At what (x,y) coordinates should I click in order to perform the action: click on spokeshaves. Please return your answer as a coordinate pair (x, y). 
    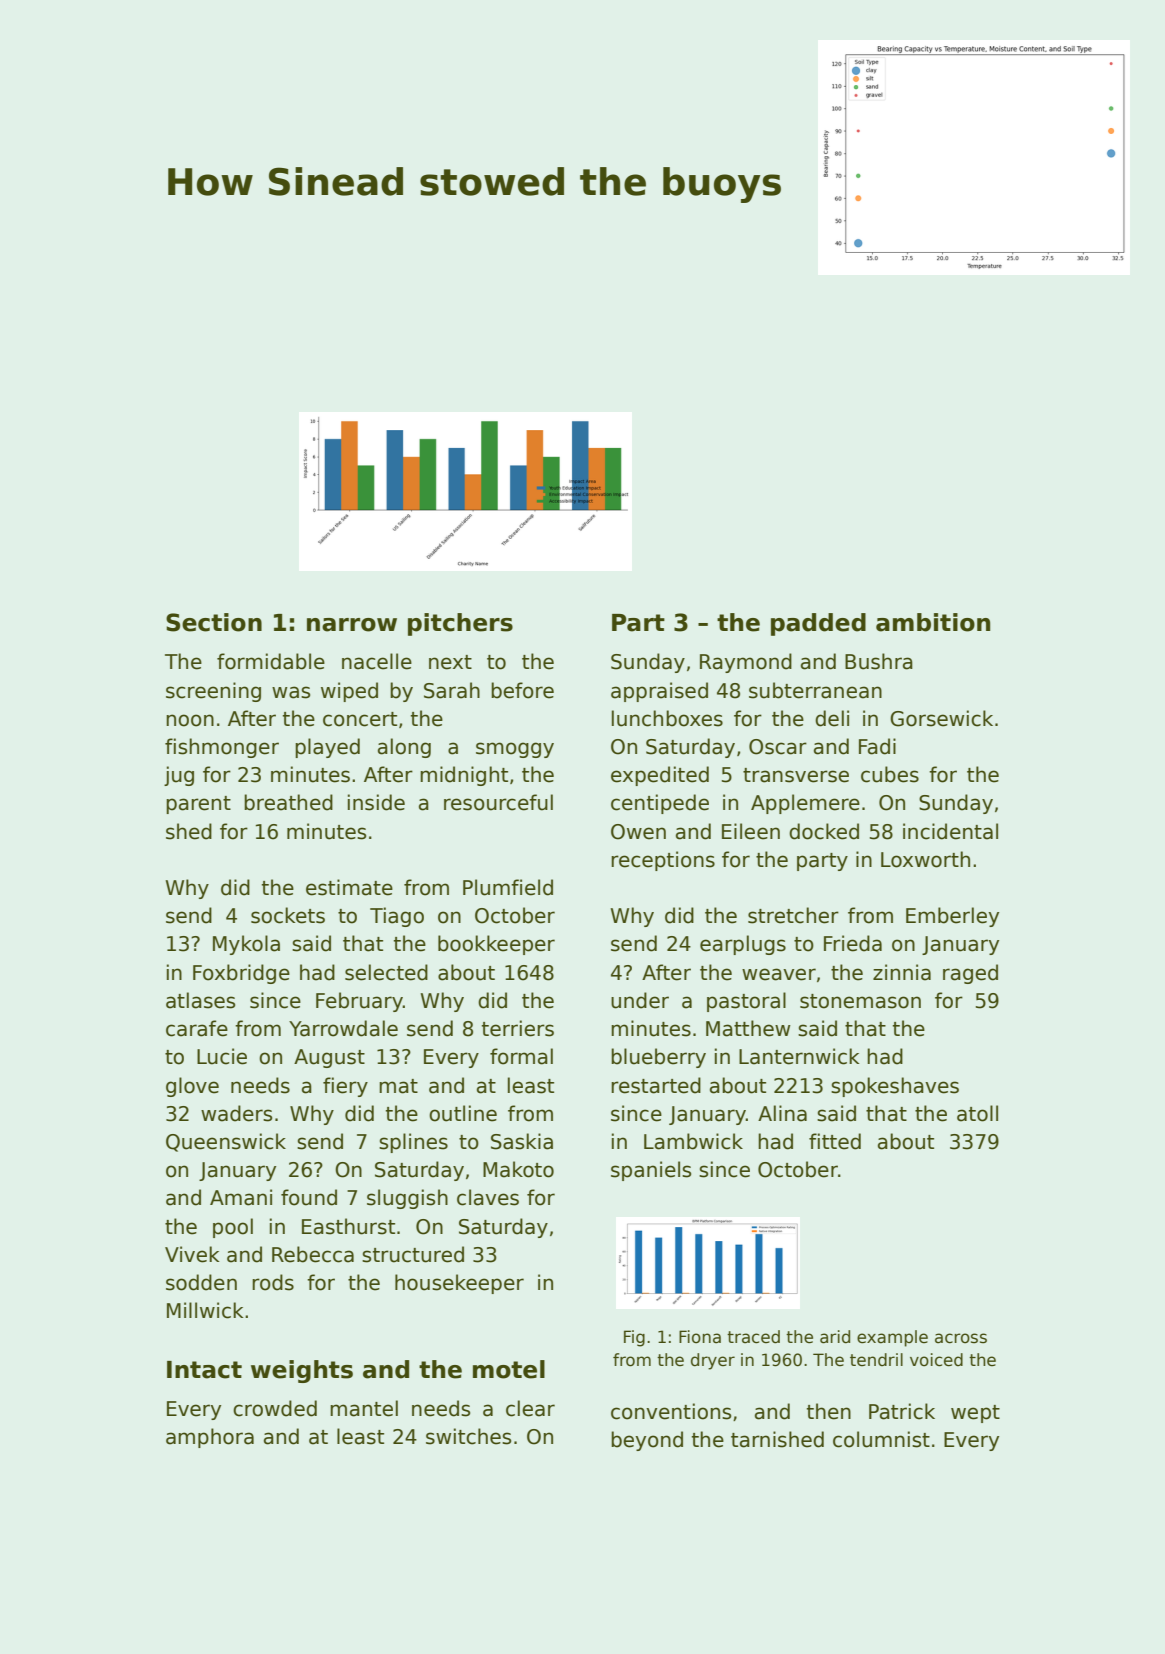
    Looking at the image, I should click on (895, 1087).
